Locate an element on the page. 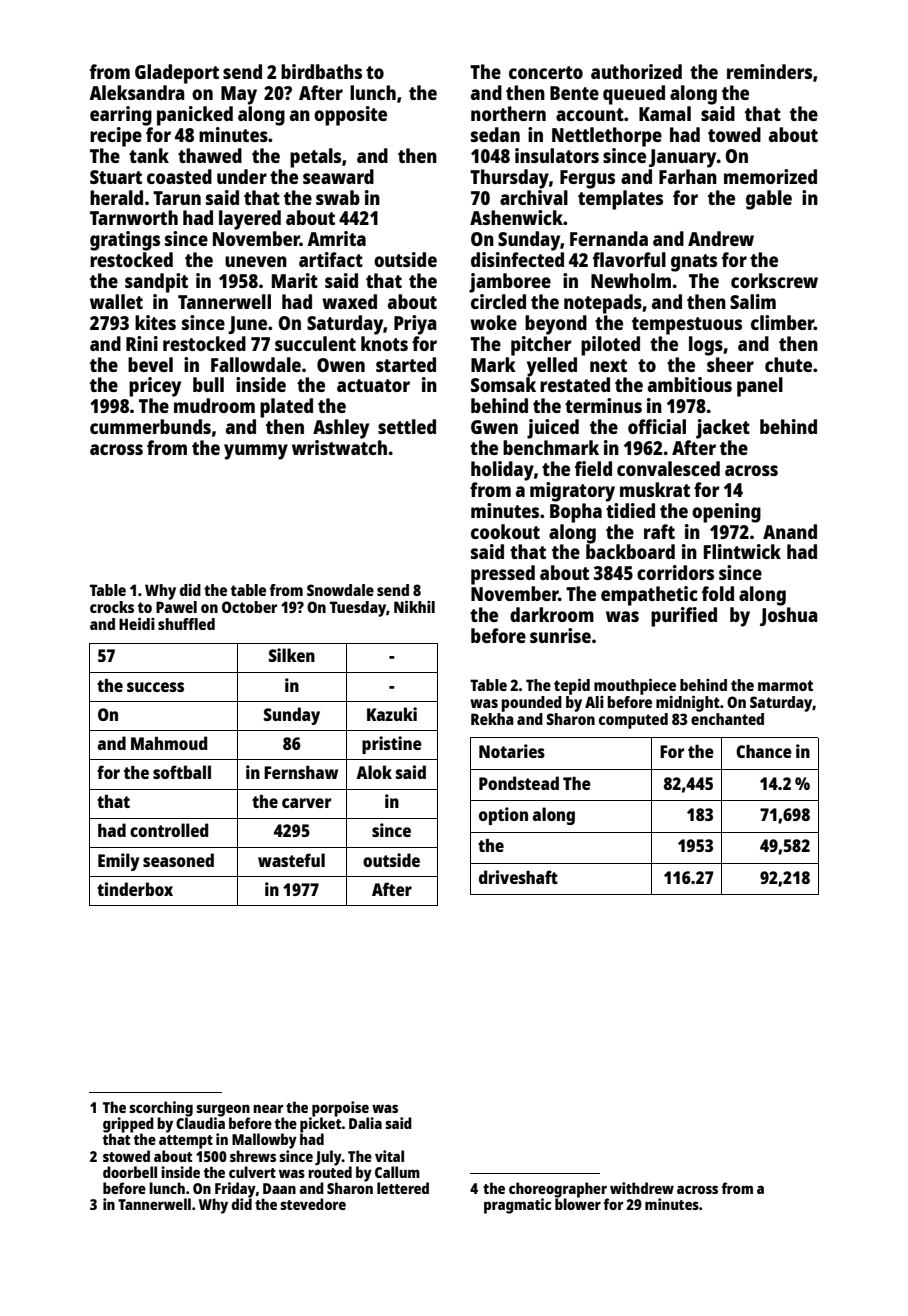 This page has width=908, height=1316. enchanted is located at coordinates (727, 719).
